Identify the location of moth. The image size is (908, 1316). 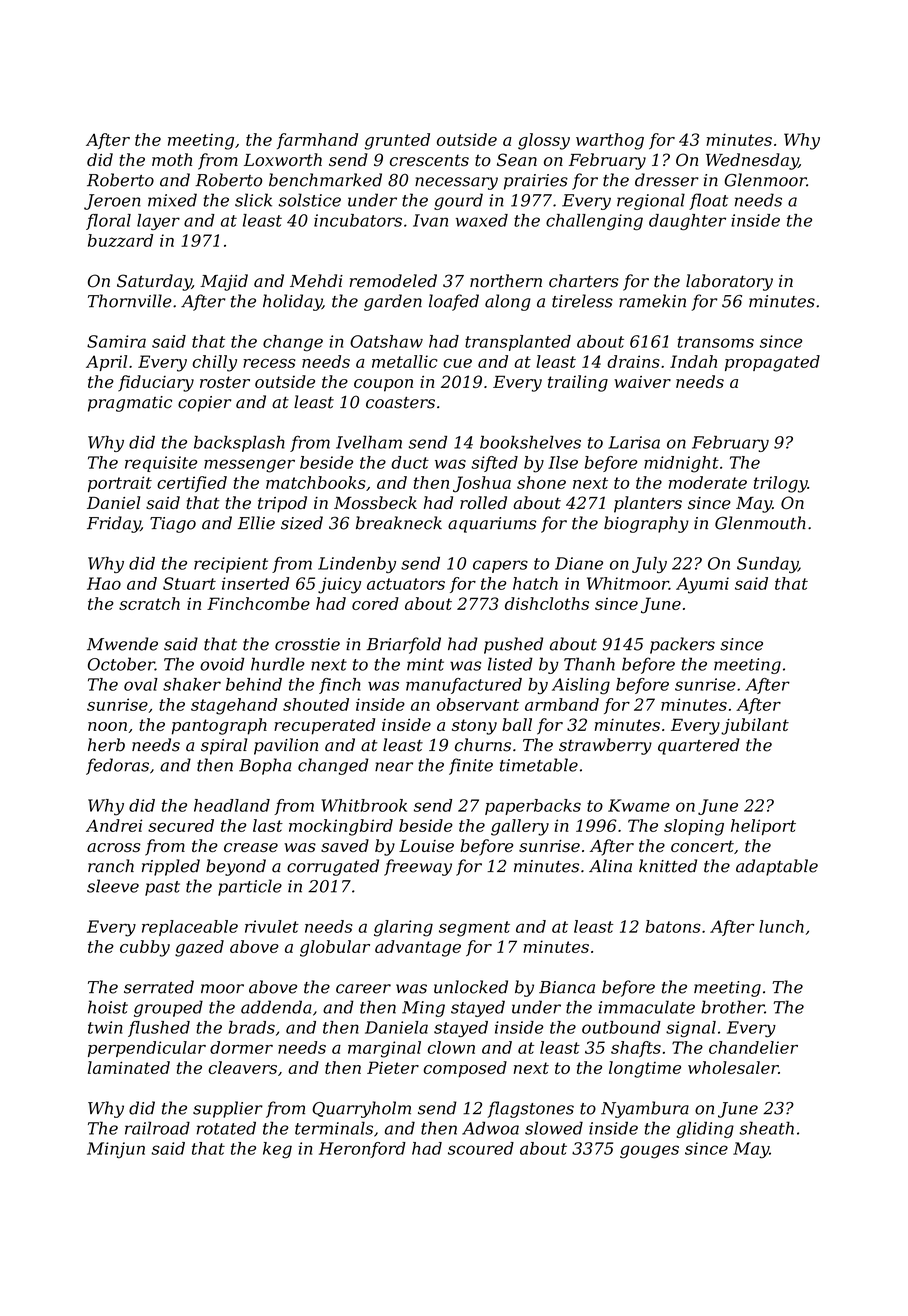
(172, 160).
